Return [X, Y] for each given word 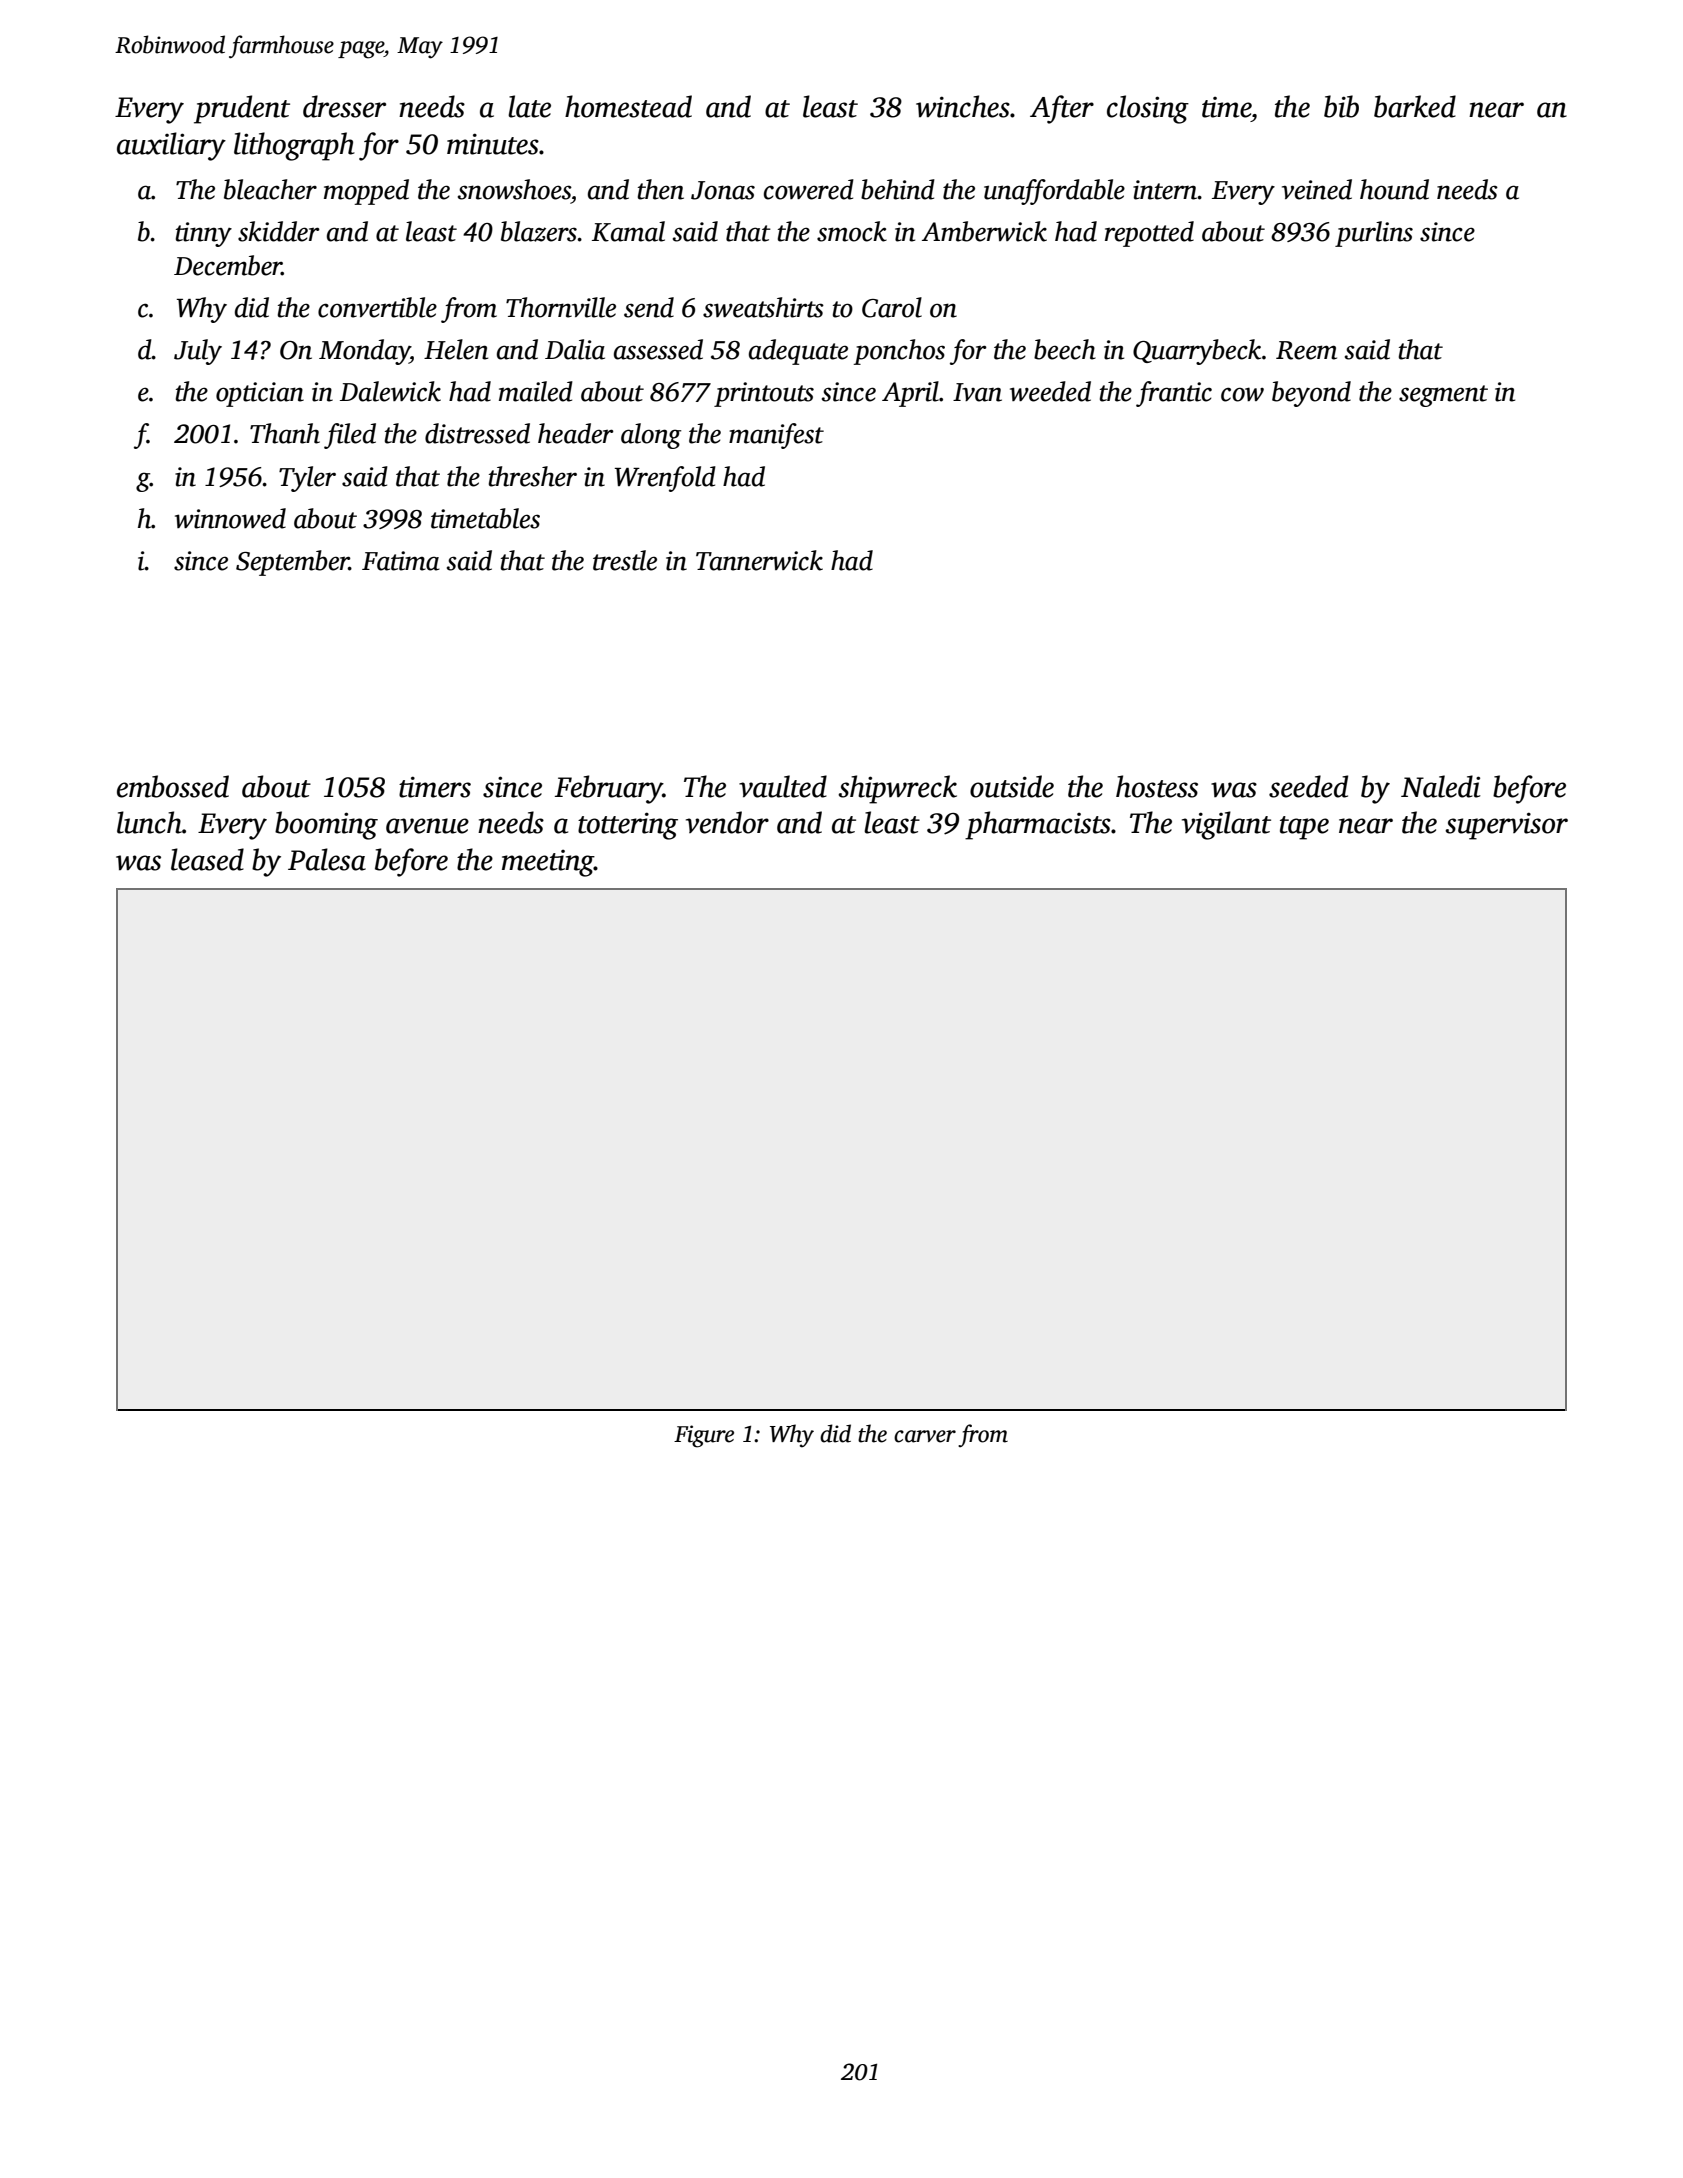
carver [925, 1436]
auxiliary [171, 146]
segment [1443, 396]
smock [852, 231]
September [292, 563]
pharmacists [1038, 825]
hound [1394, 189]
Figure [704, 1436]
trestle [625, 560]
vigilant [1226, 825]
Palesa [327, 859]
